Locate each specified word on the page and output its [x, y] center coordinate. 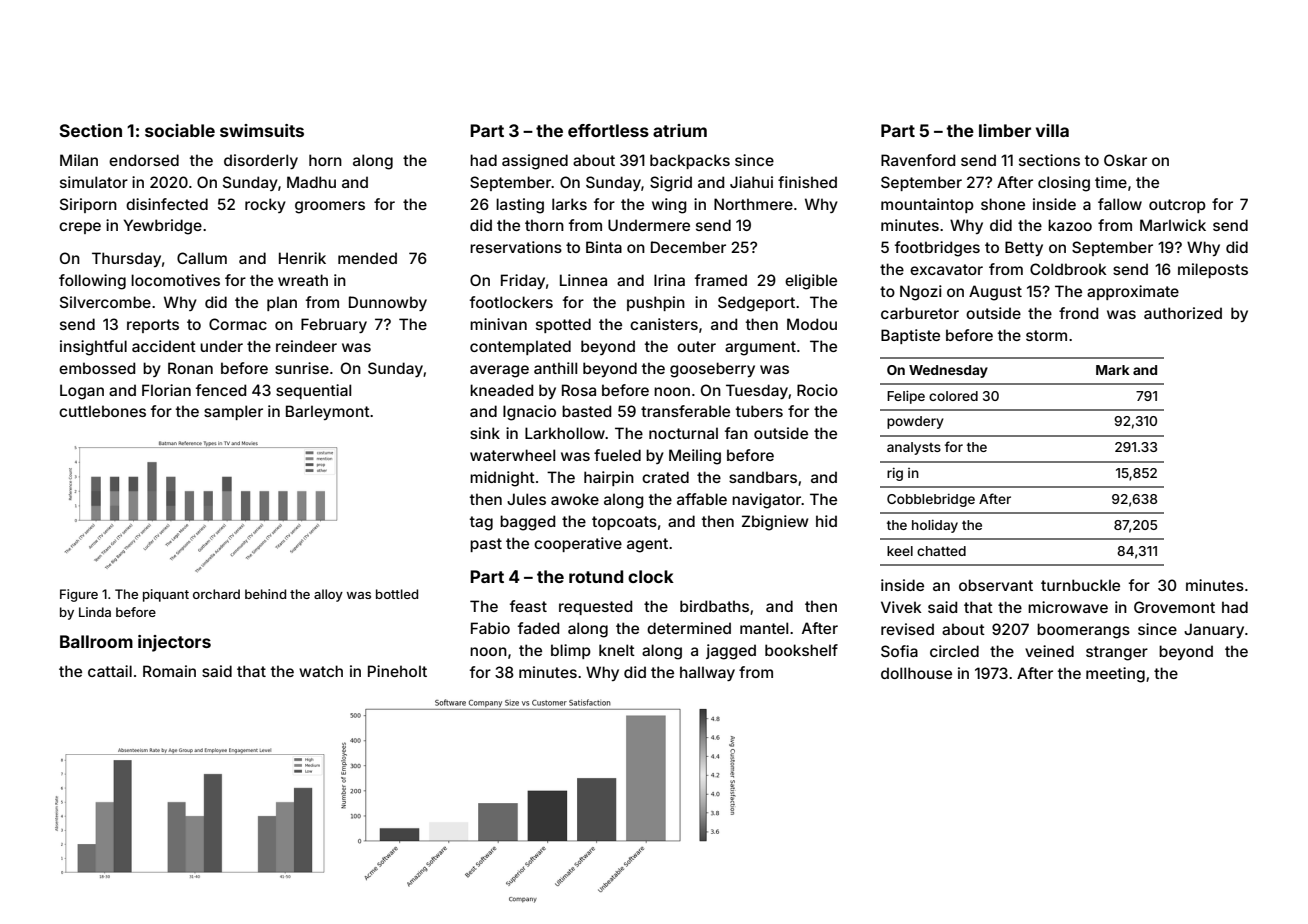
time [1111, 182]
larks [569, 204]
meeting [1115, 675]
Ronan [190, 368]
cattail [110, 671]
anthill [555, 368]
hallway [707, 673]
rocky [265, 205]
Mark [1113, 370]
